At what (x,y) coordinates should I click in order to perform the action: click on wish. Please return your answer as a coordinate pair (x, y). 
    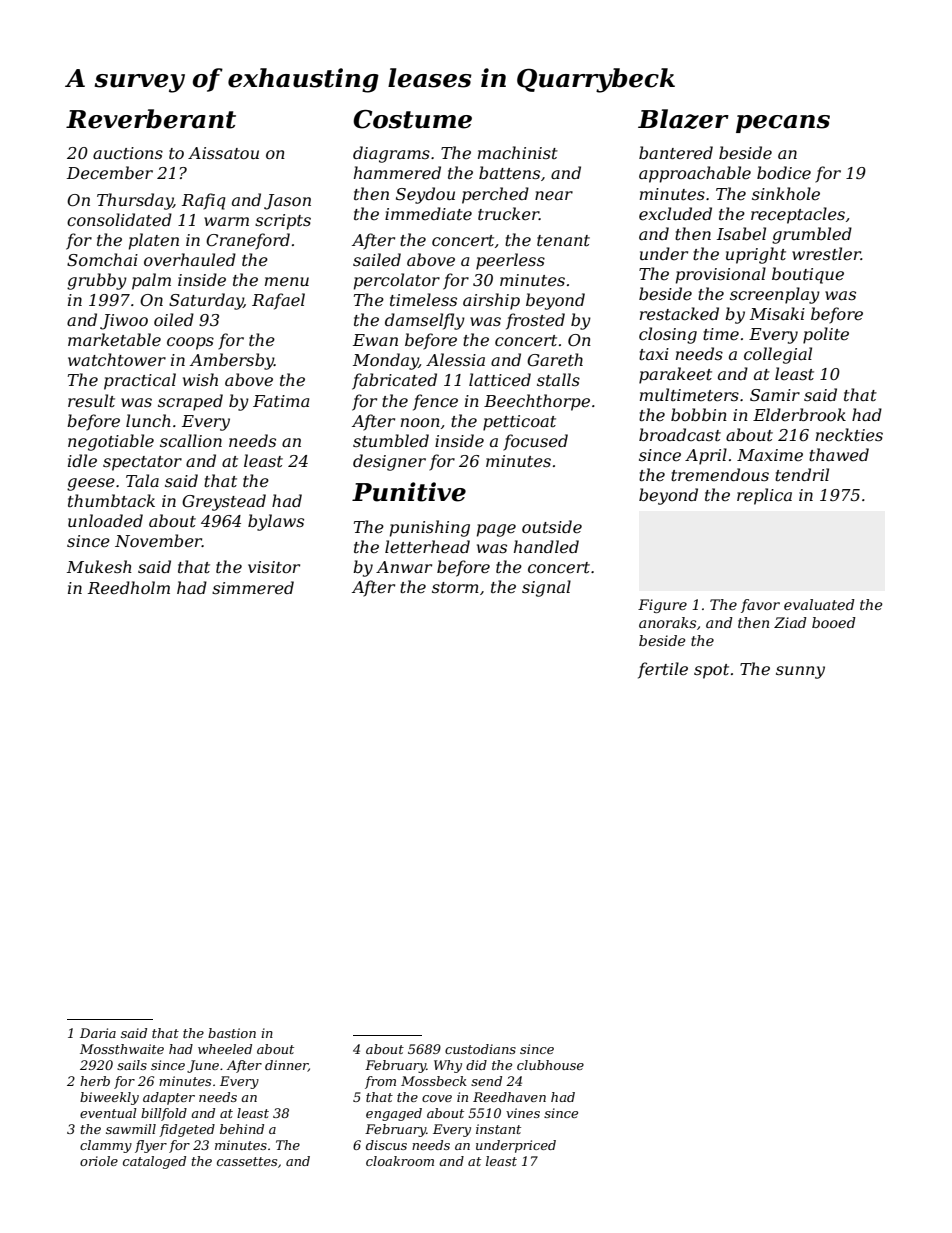
    Looking at the image, I should click on (200, 379).
